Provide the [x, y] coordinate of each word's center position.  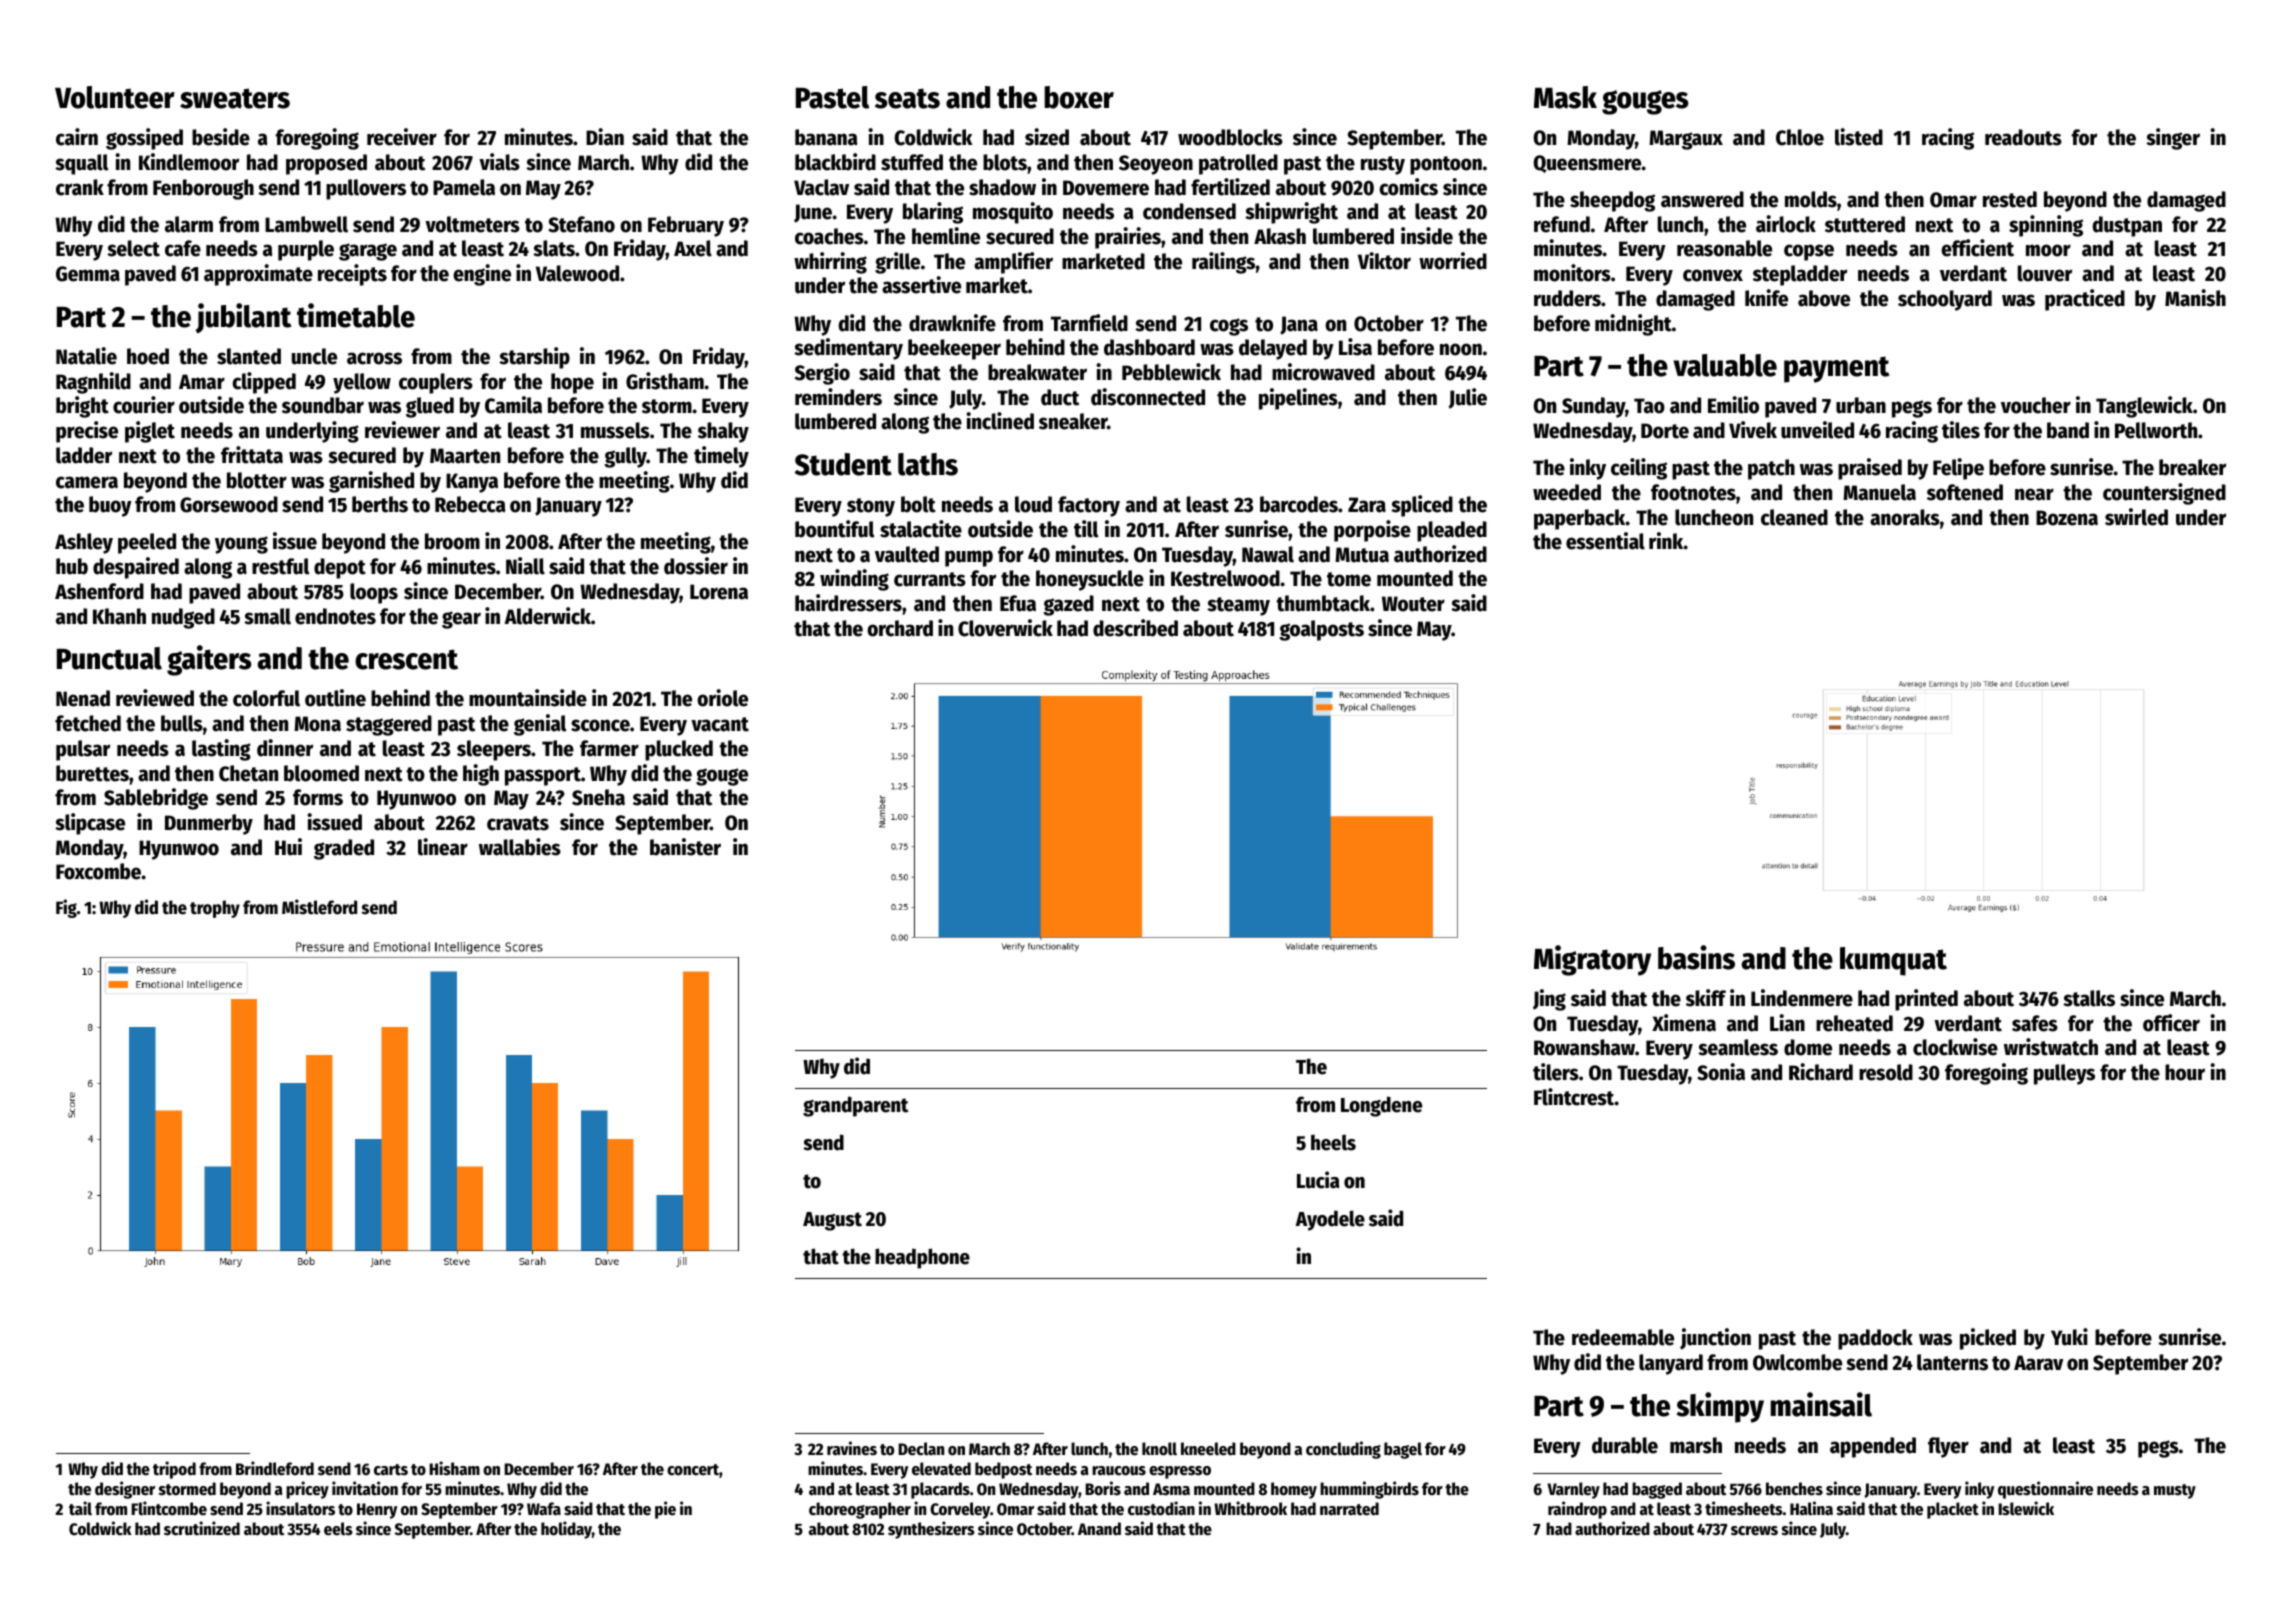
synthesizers [931, 1530]
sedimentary [848, 349]
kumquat [1893, 961]
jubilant [243, 318]
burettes [92, 773]
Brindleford [275, 1468]
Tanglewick [2144, 407]
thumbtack [1323, 603]
